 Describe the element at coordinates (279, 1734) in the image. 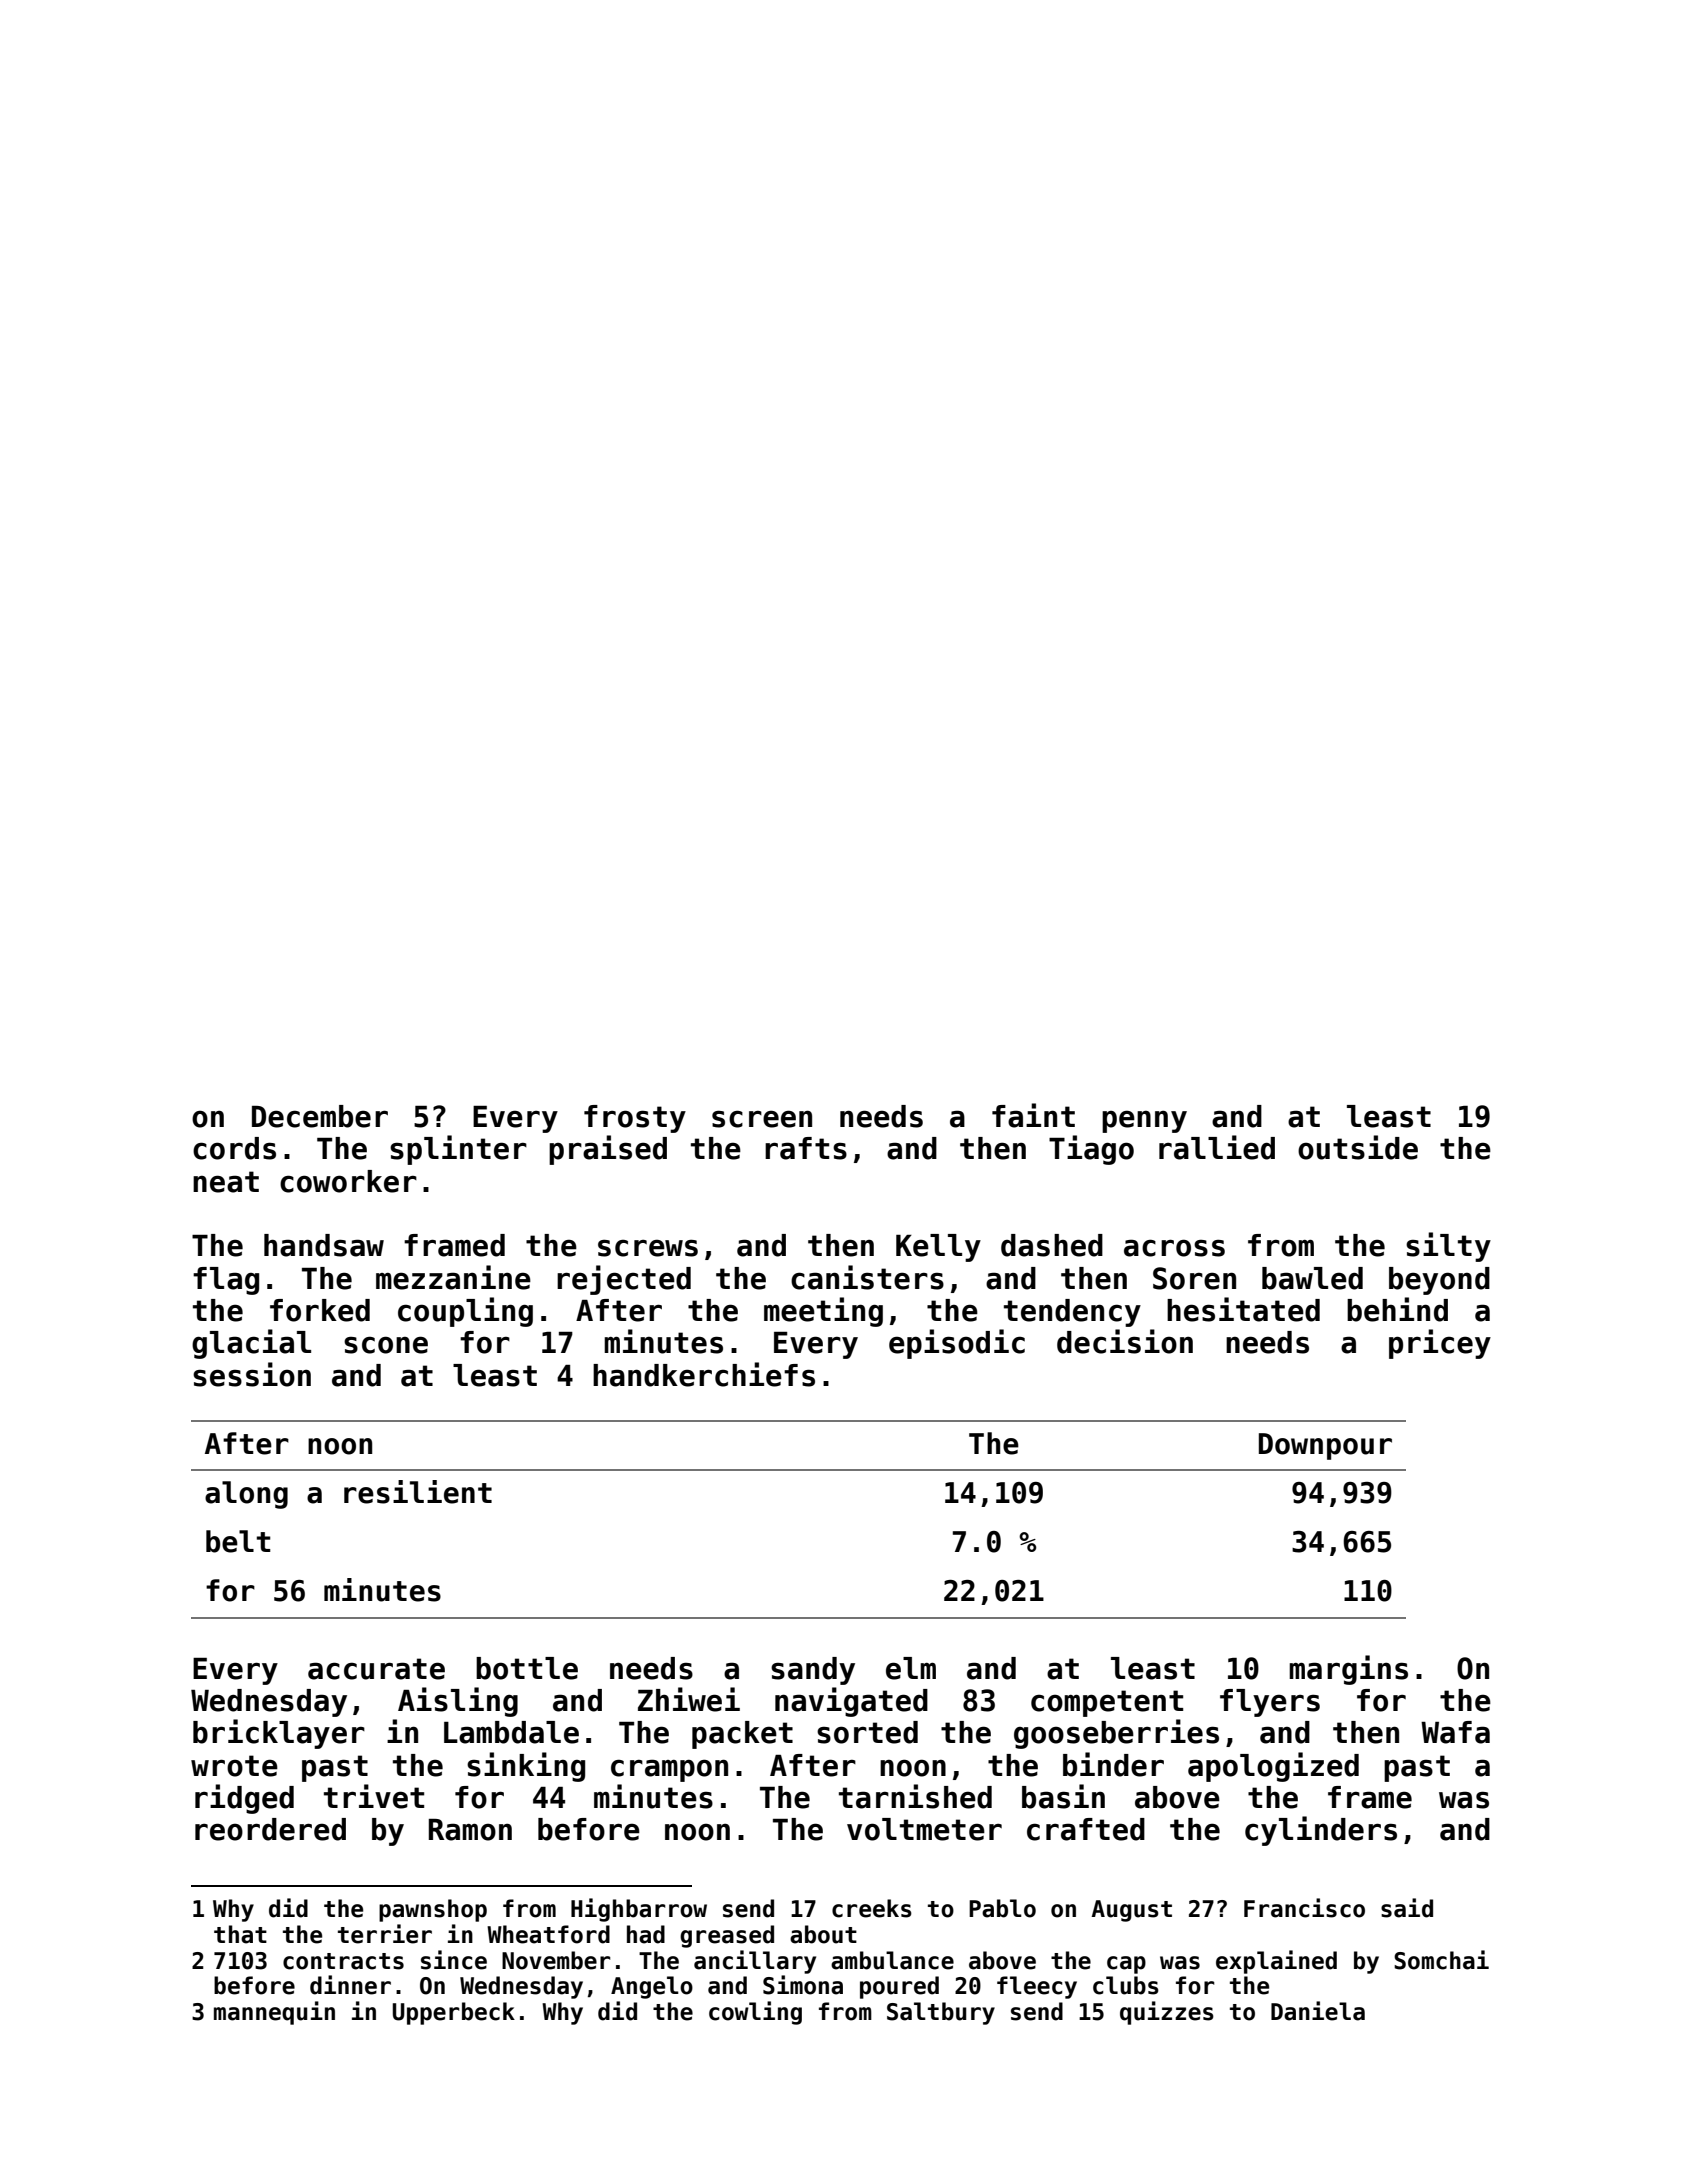

I see `bricklayer` at that location.
